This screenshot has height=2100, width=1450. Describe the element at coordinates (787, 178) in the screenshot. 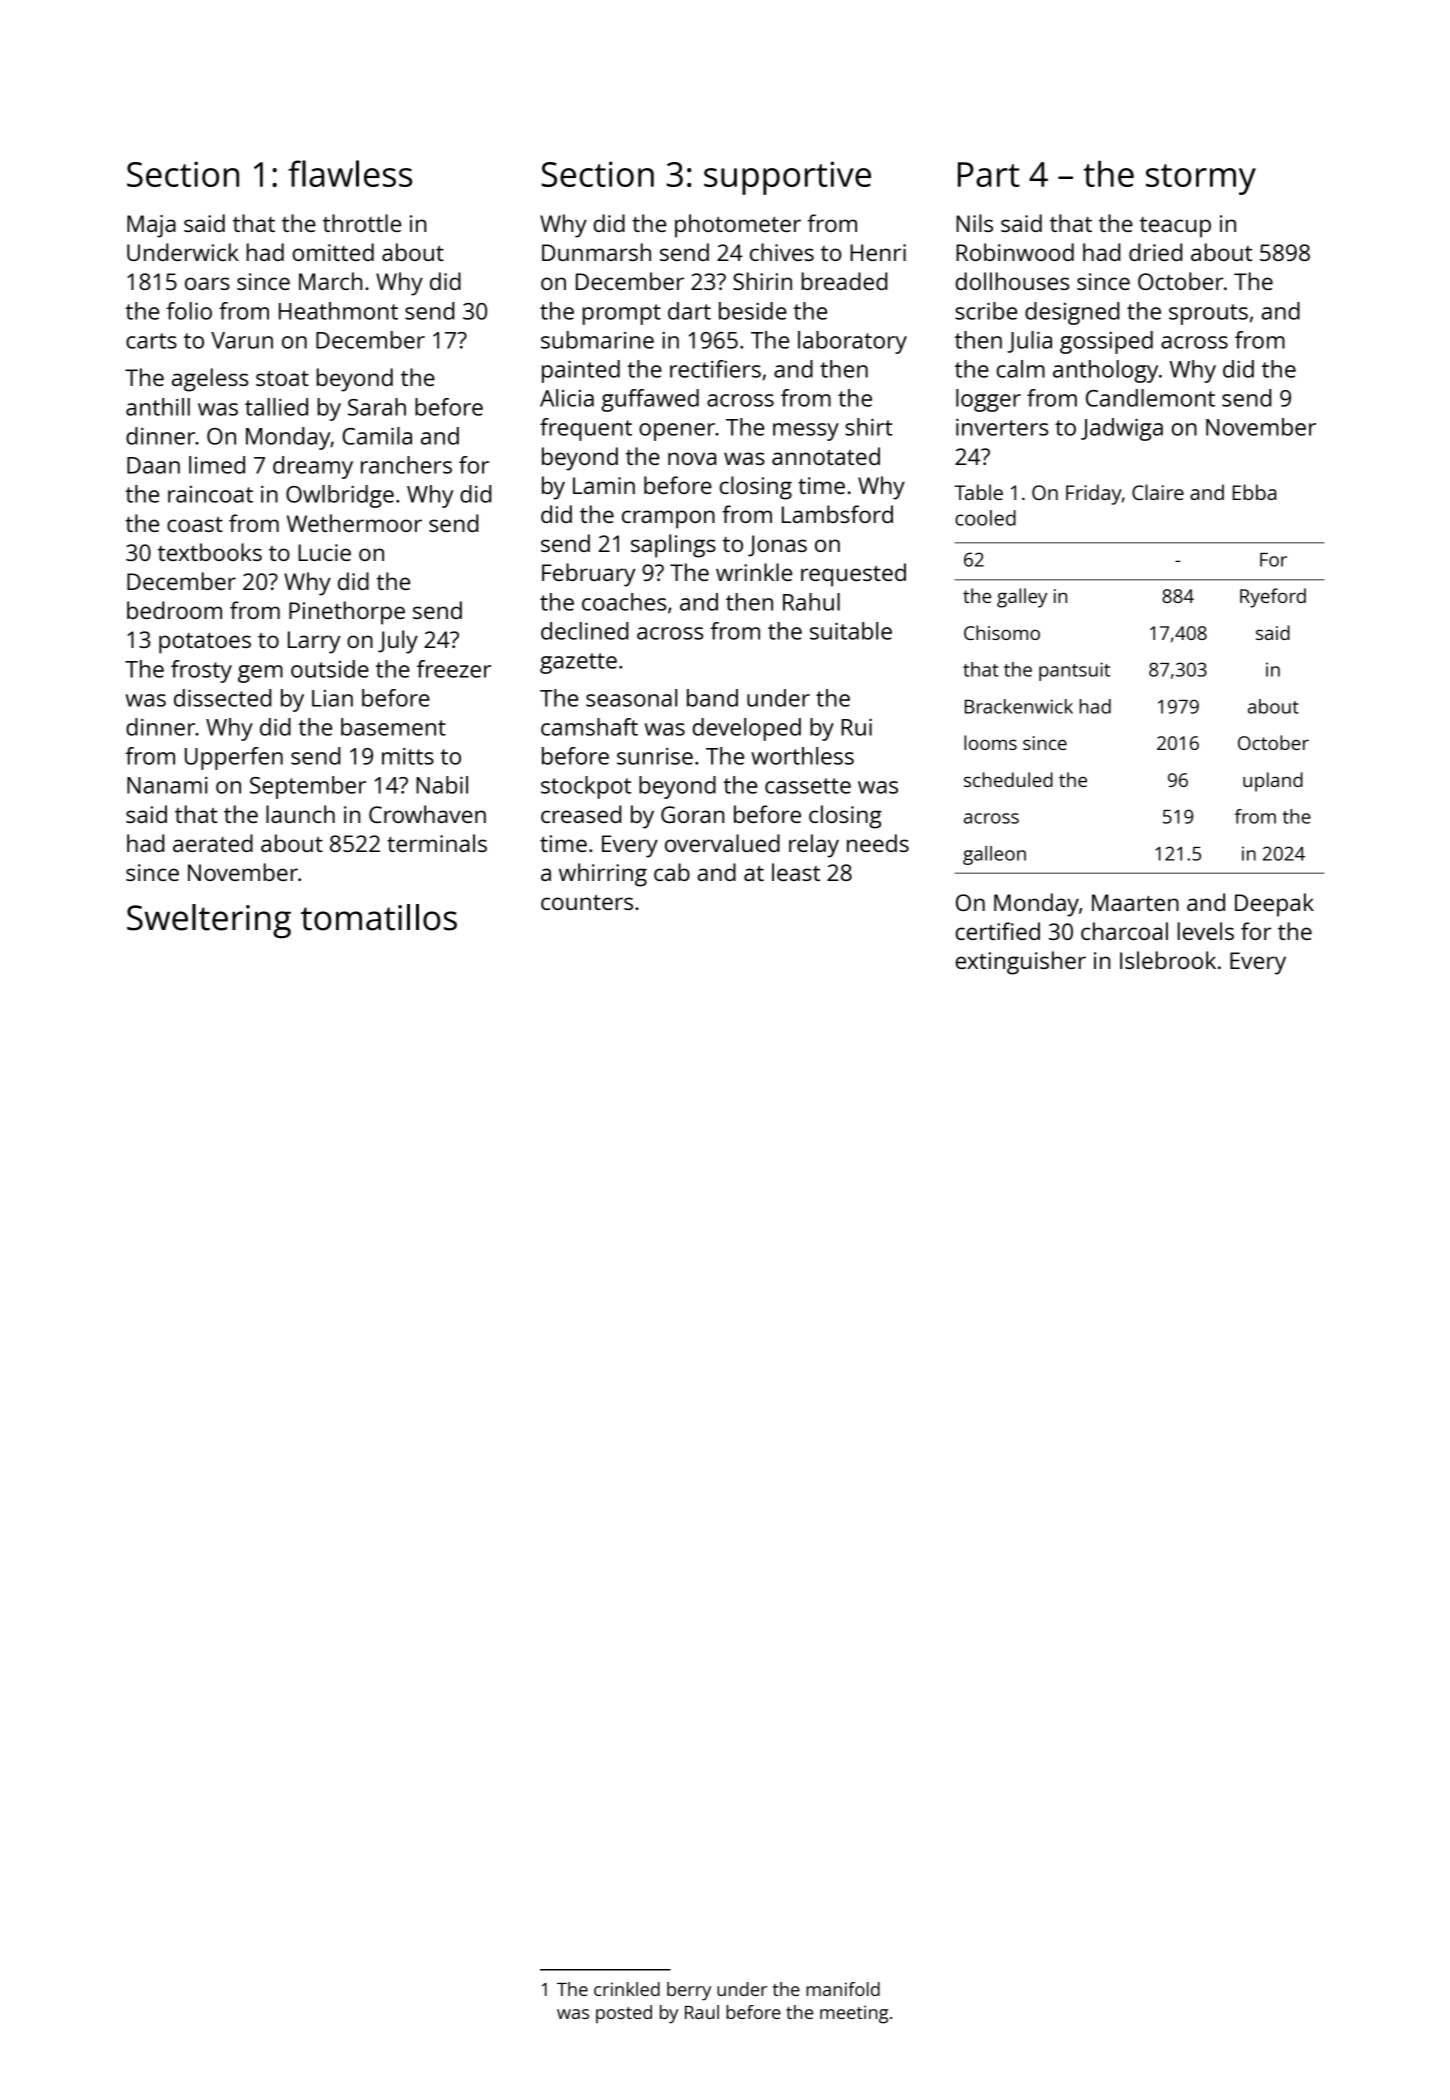

I see `supportive` at that location.
